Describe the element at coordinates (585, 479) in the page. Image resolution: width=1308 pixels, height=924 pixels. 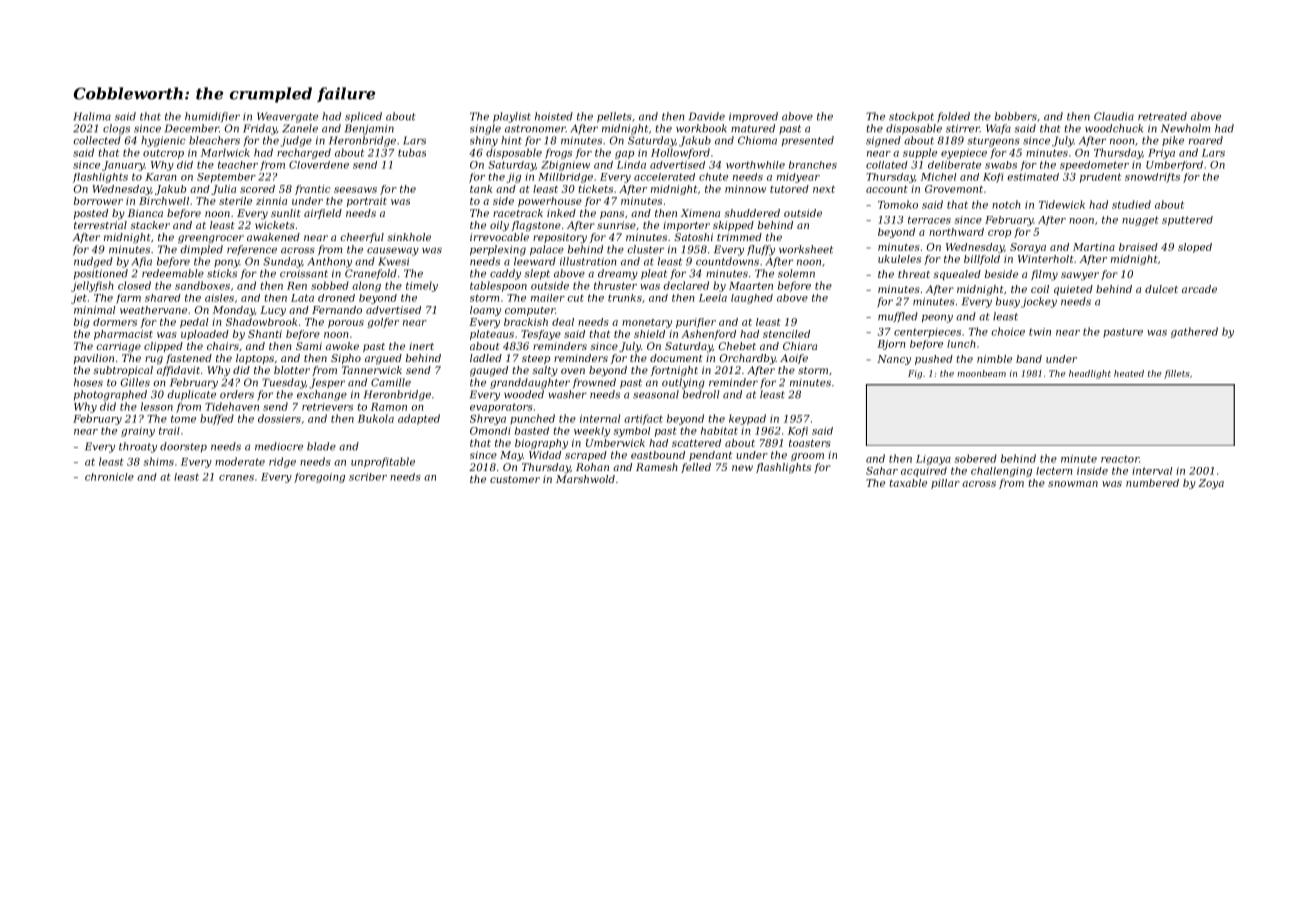
I see `Marshwold` at that location.
